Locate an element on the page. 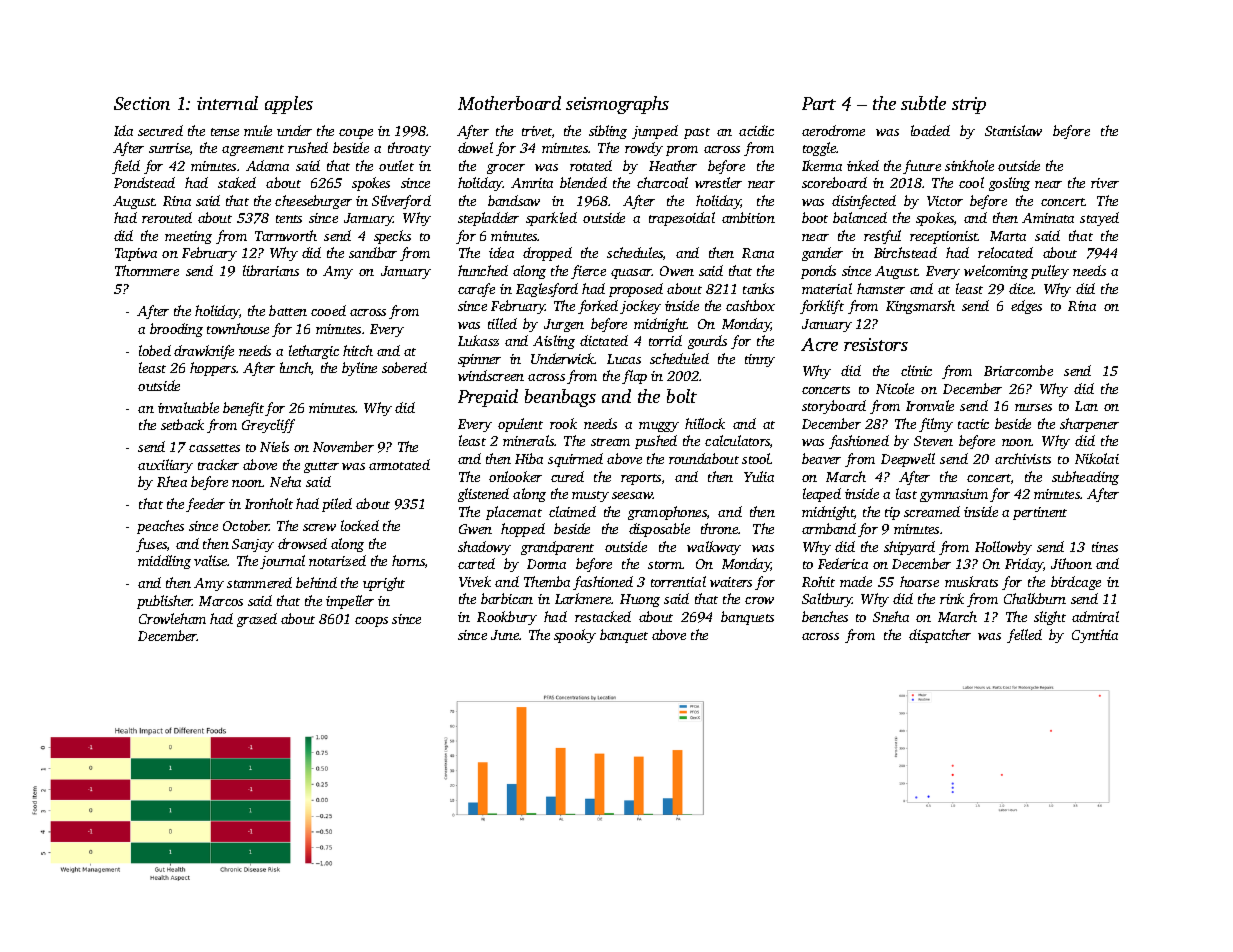  rink is located at coordinates (952, 598).
